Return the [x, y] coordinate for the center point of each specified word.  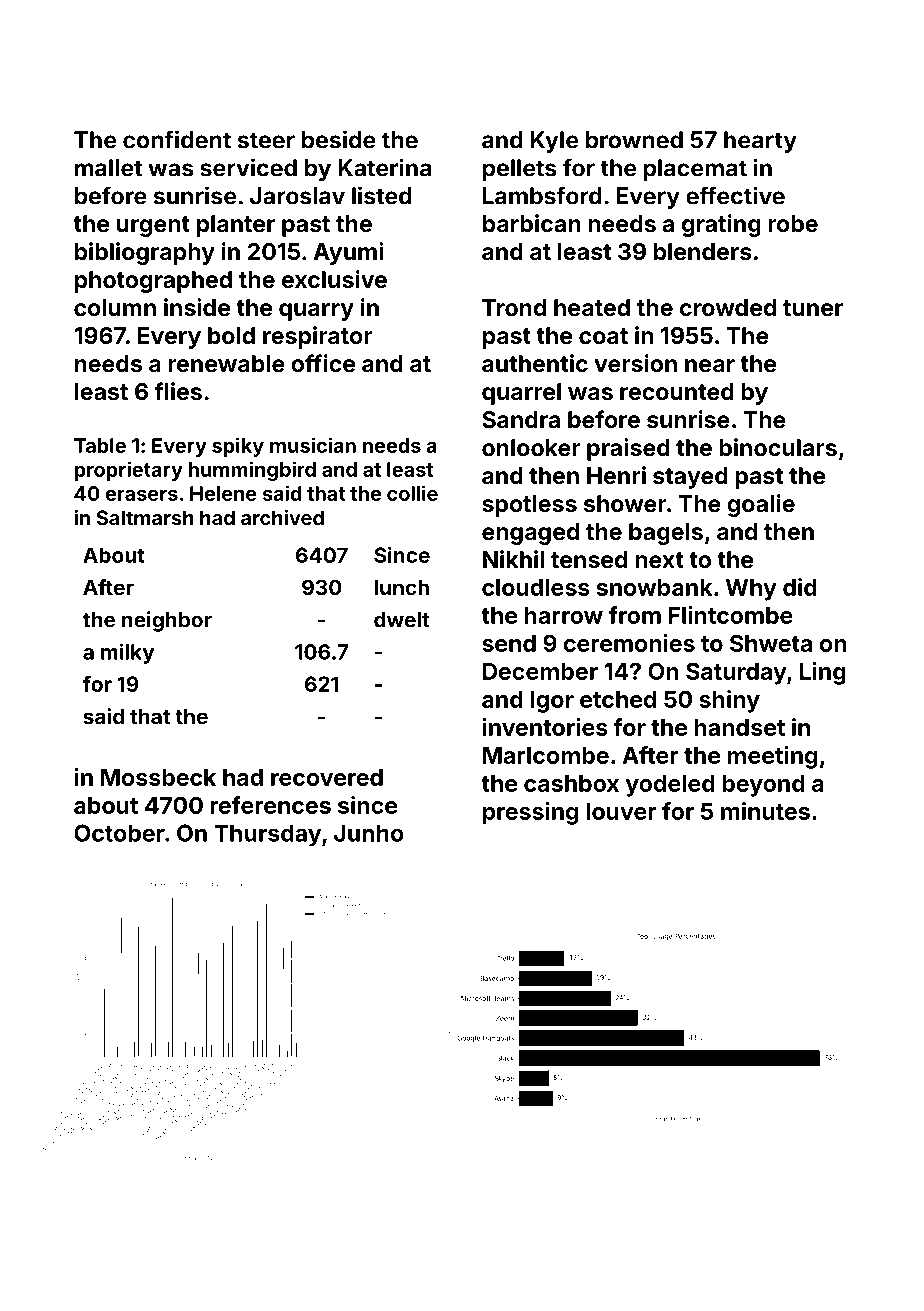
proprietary [128, 471]
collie [412, 493]
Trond [514, 307]
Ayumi [348, 253]
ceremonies [629, 643]
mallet [108, 168]
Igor [552, 702]
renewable [226, 363]
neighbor [167, 621]
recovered [327, 777]
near [710, 365]
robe [793, 223]
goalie [761, 505]
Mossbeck [158, 777]
